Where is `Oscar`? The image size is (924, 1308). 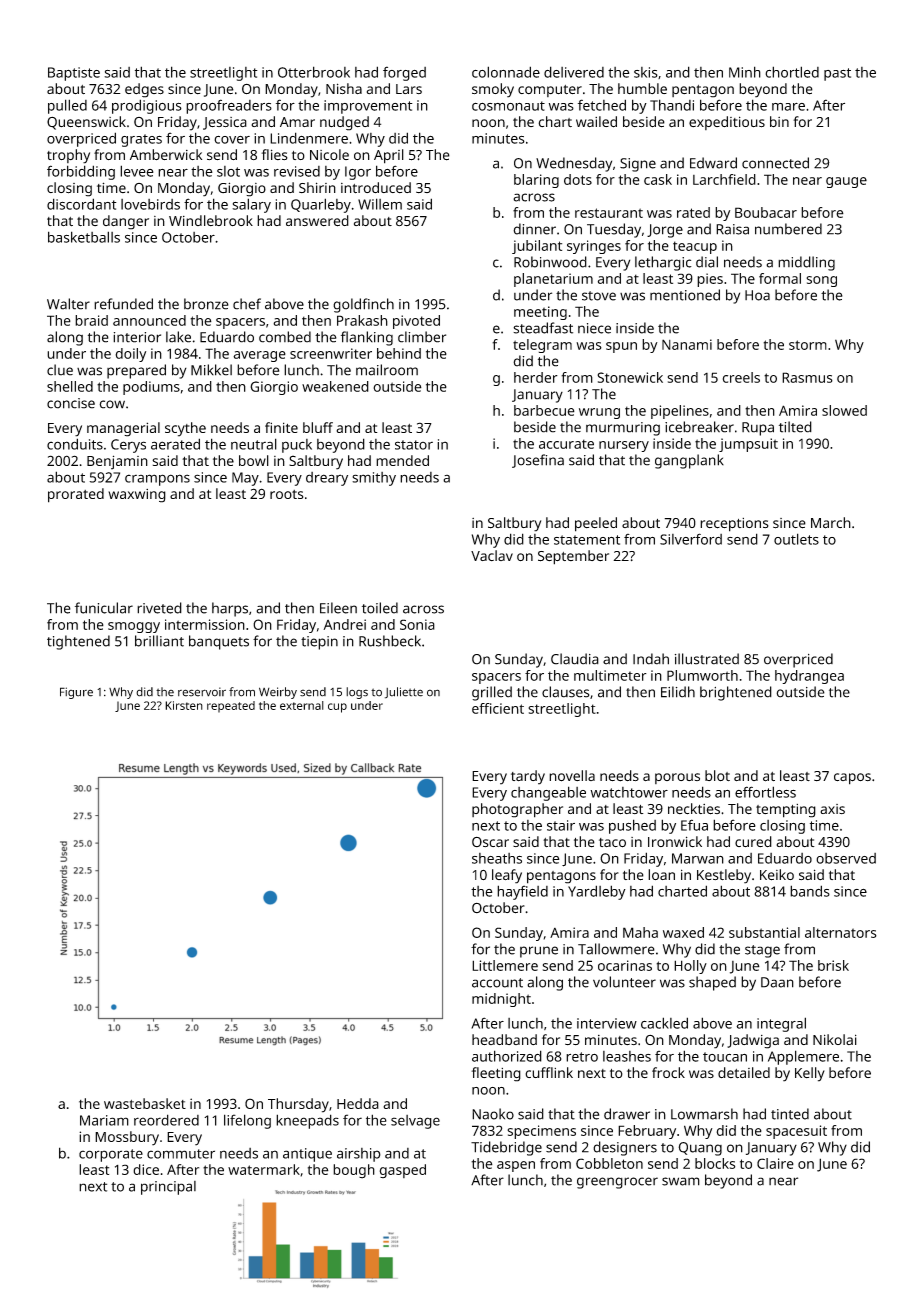 Oscar is located at coordinates (490, 842).
